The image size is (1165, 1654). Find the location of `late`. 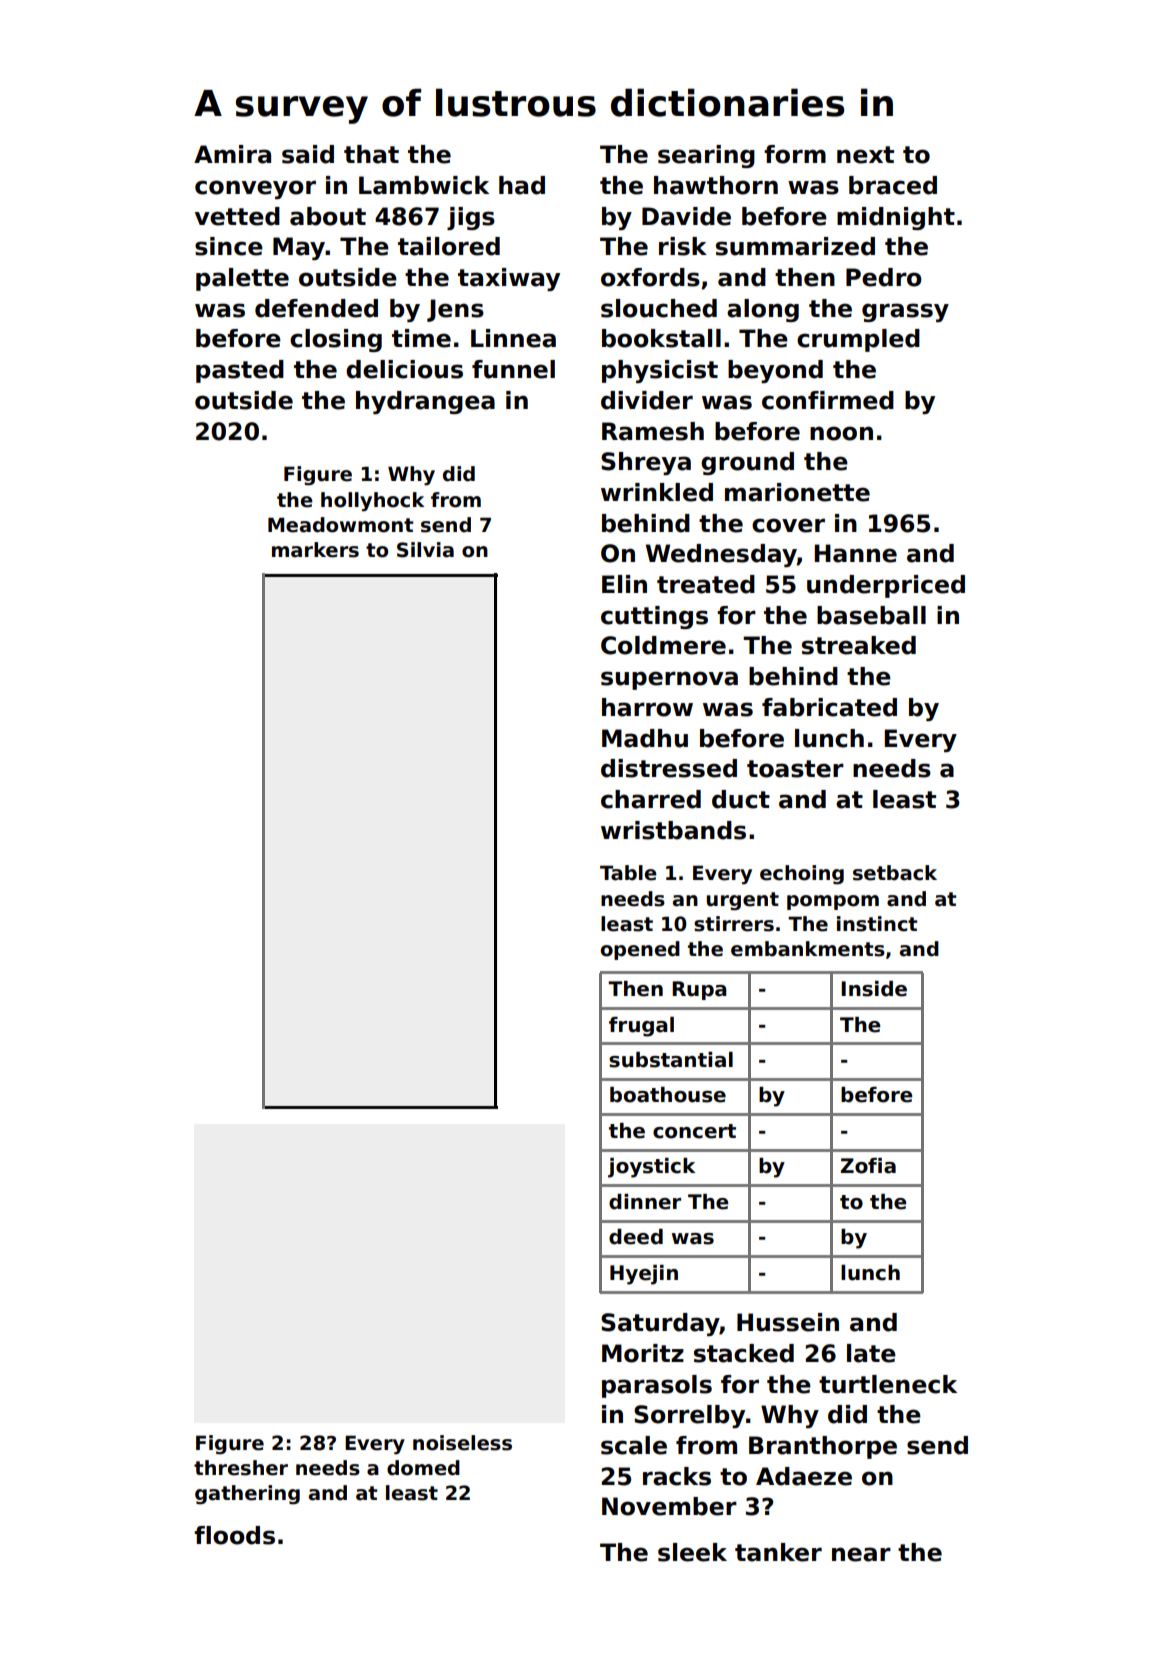

late is located at coordinates (871, 1353).
